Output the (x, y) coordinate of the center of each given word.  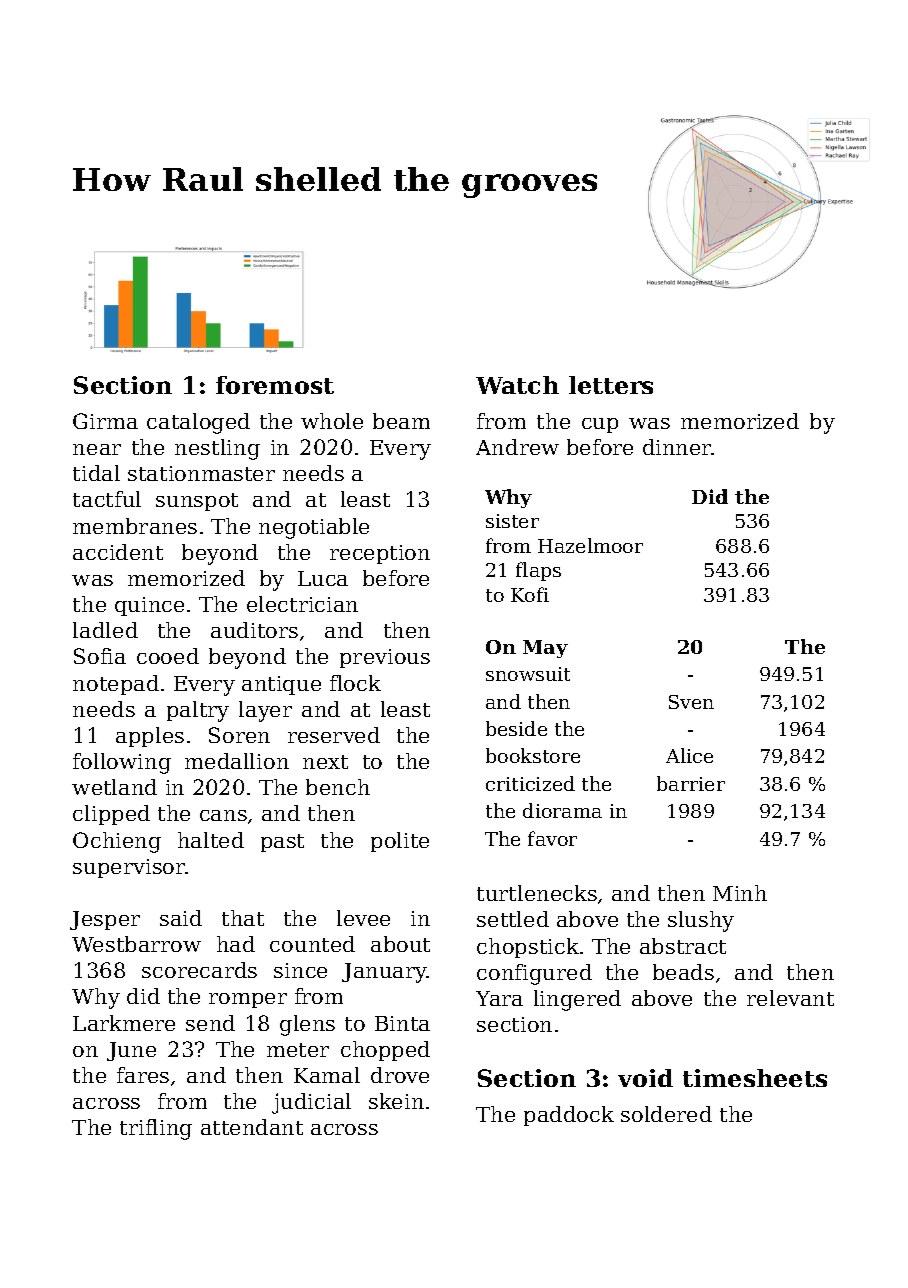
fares (143, 1075)
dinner (677, 447)
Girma (105, 421)
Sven (691, 702)
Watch (517, 385)
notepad (116, 685)
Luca (323, 578)
